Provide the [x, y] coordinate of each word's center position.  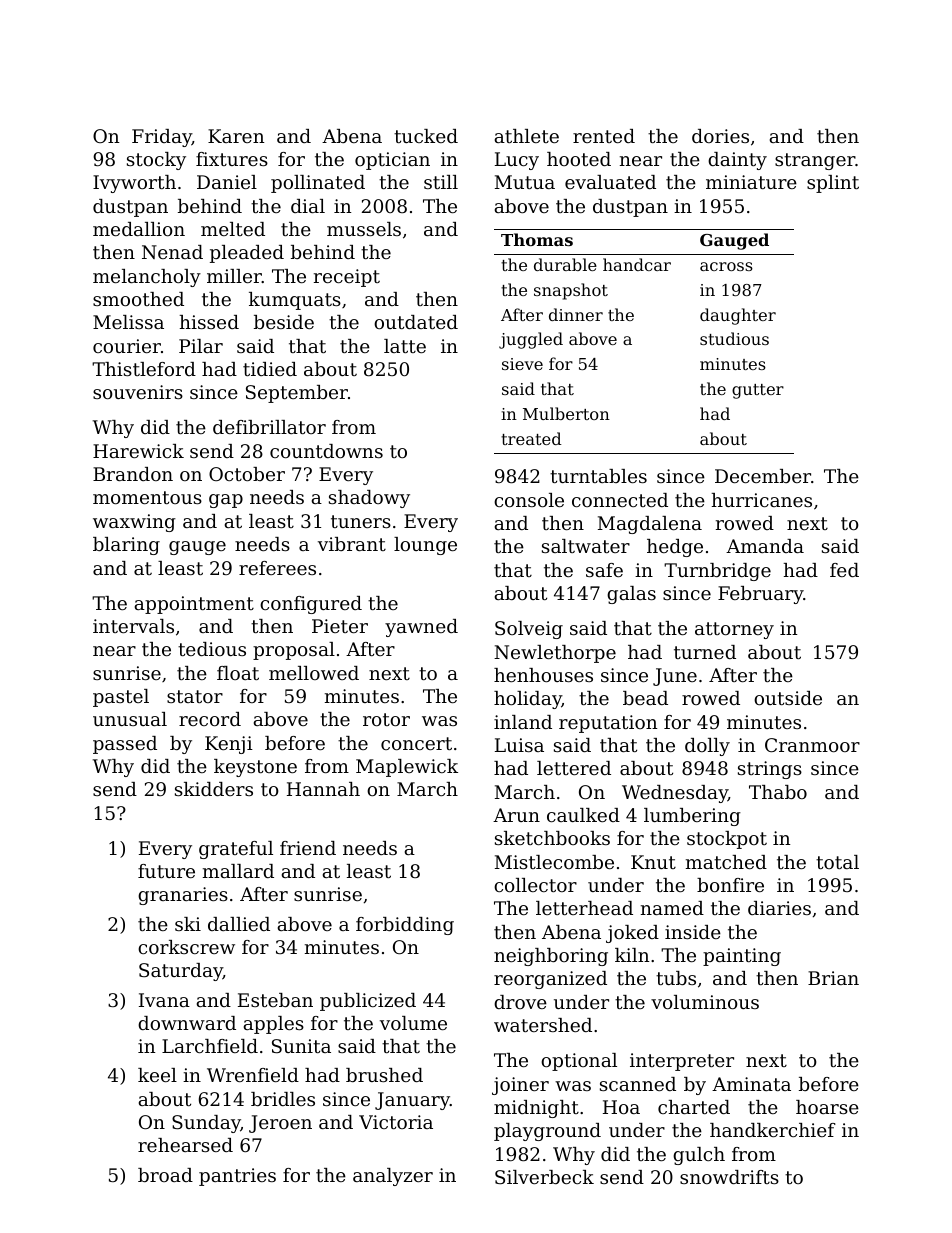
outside [788, 698]
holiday [528, 700]
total [837, 862]
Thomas [537, 239]
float [238, 673]
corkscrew [186, 947]
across [726, 266]
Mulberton [566, 413]
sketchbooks [552, 838]
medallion [139, 229]
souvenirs [138, 392]
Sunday [206, 1124]
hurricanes [761, 500]
